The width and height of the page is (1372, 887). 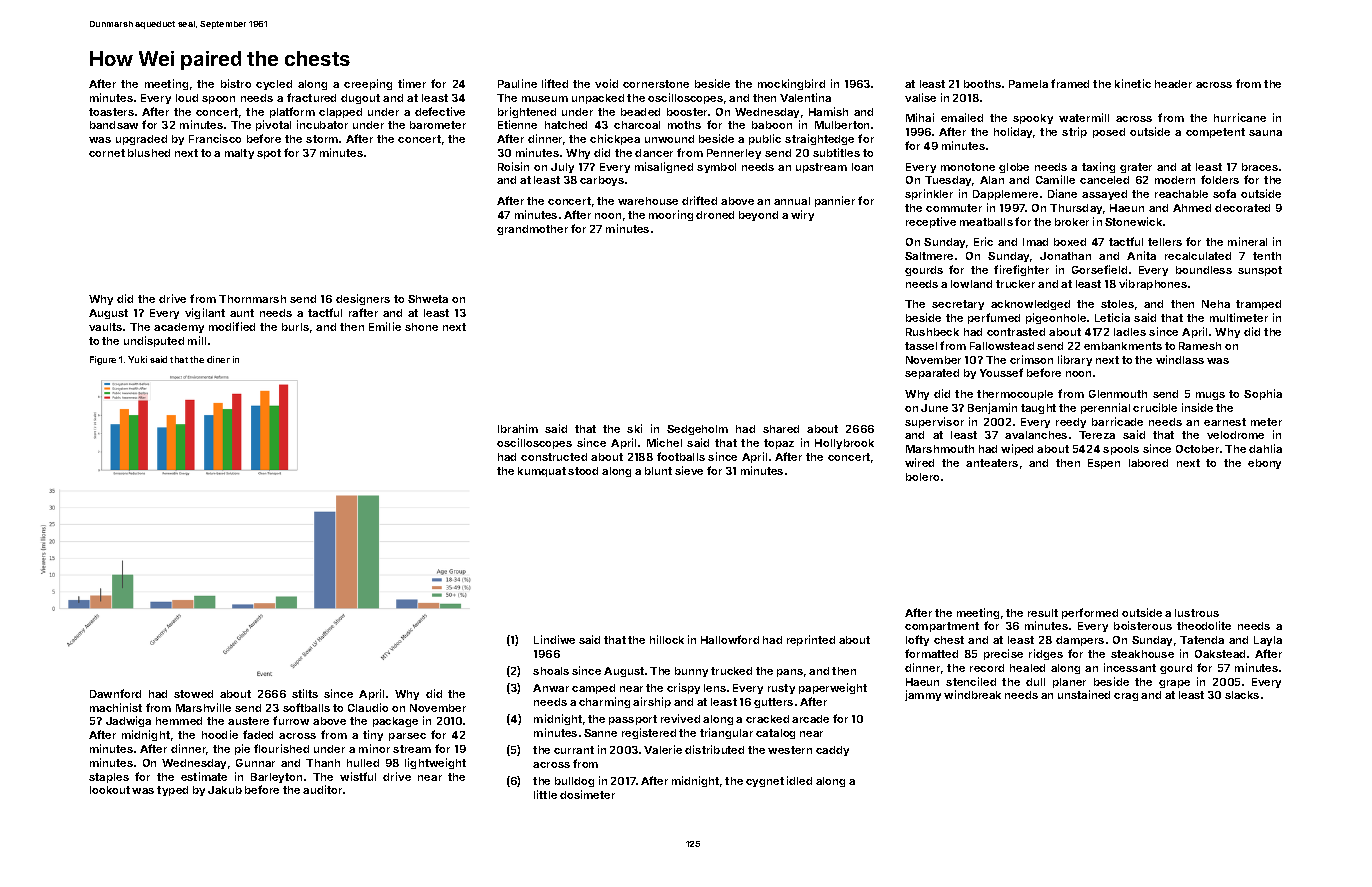 What do you see at coordinates (1224, 193) in the page?
I see `sofa` at bounding box center [1224, 193].
